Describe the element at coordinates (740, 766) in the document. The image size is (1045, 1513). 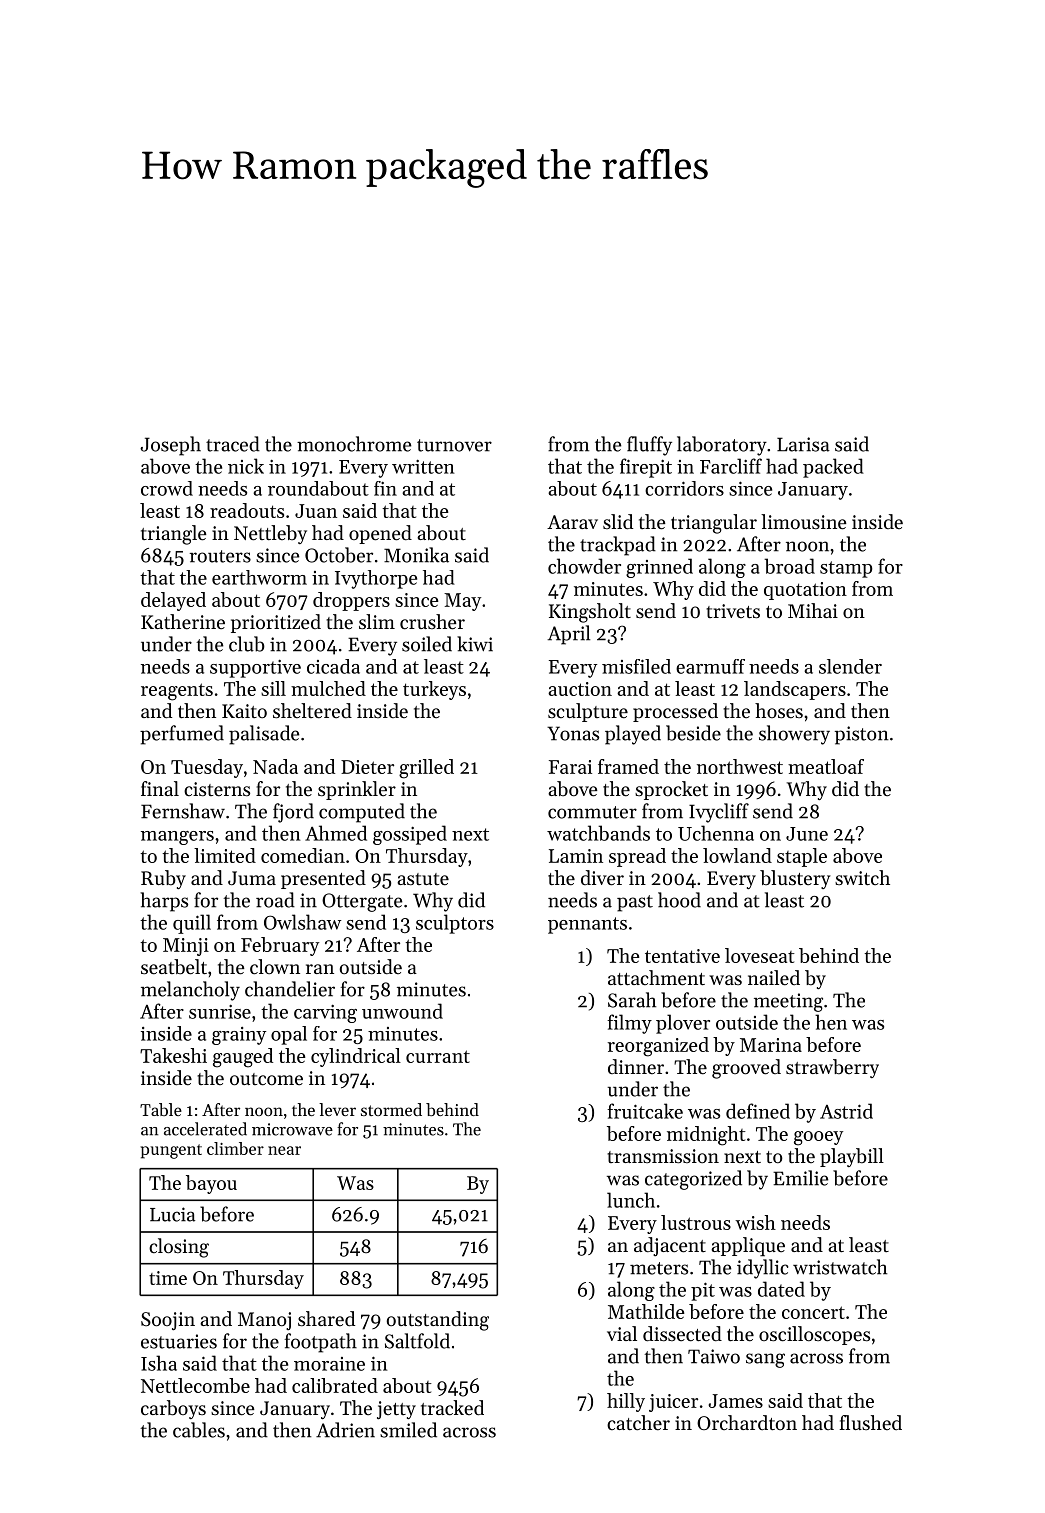
I see `northwest` at that location.
